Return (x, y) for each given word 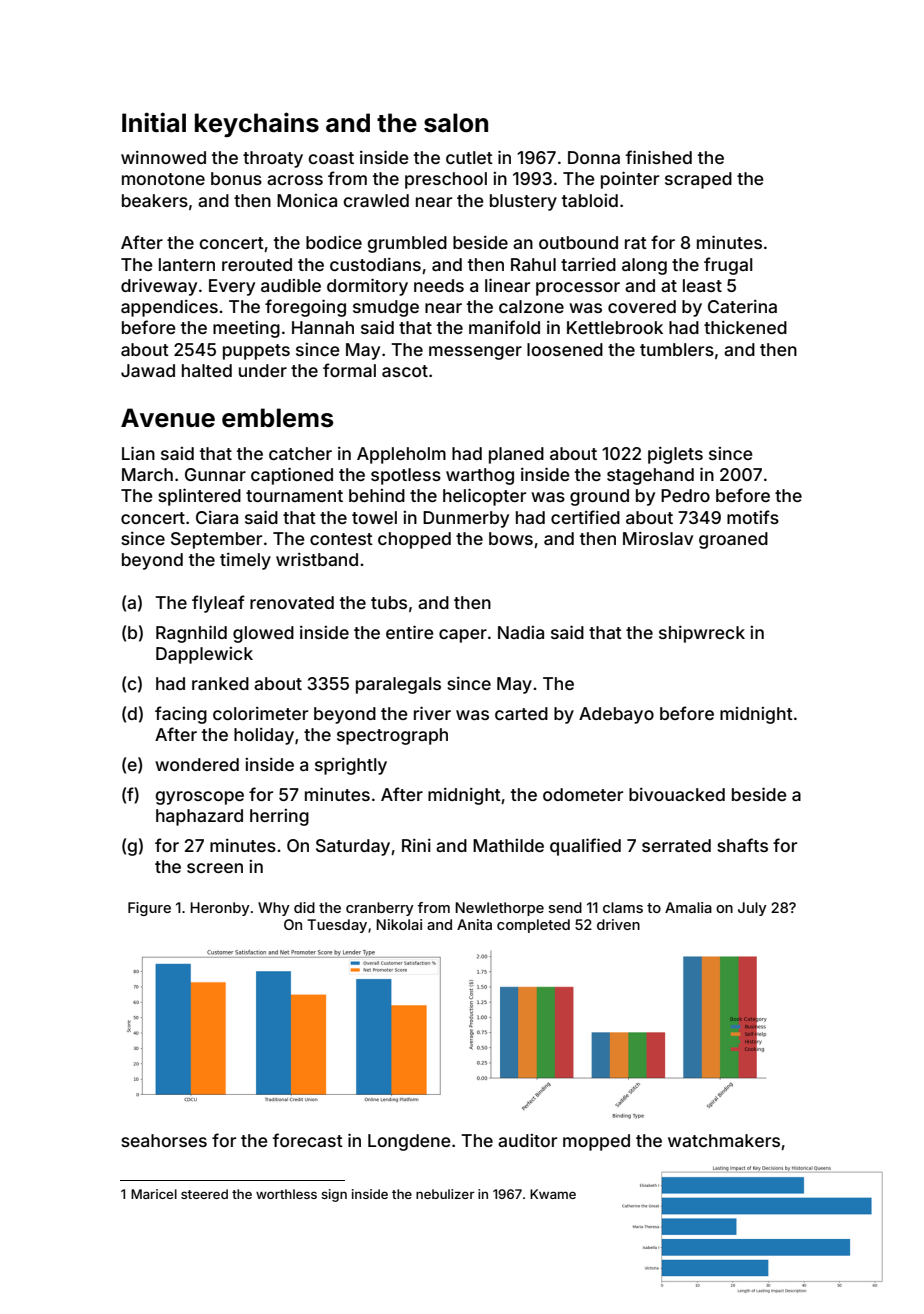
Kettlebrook (615, 327)
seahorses (164, 1140)
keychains (257, 124)
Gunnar (215, 474)
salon (456, 123)
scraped (698, 180)
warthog (480, 476)
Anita (474, 924)
